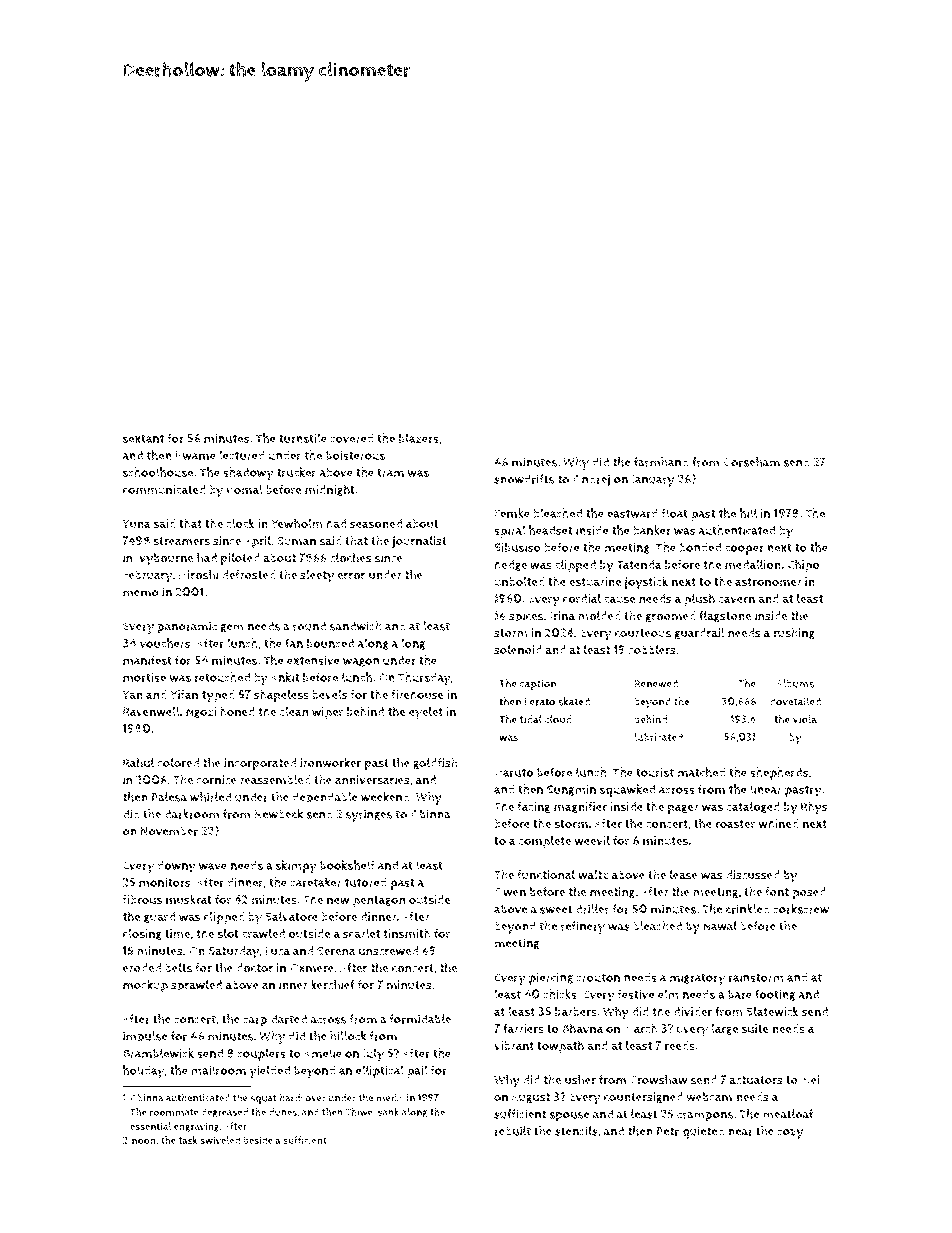 The height and width of the image is (1233, 952). What do you see at coordinates (313, 660) in the image?
I see `extensive` at bounding box center [313, 660].
